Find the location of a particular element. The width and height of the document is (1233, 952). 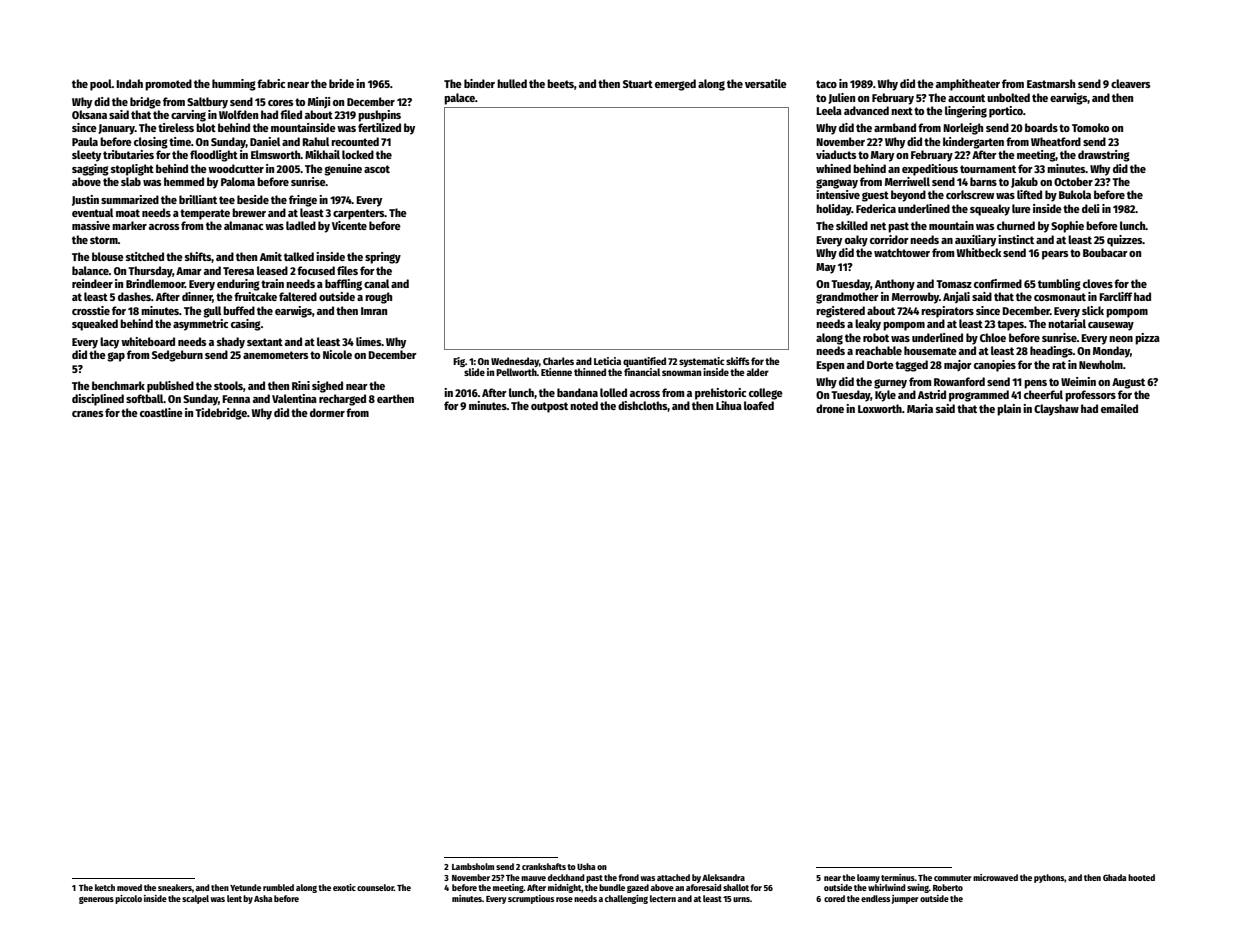

Usha is located at coordinates (586, 866).
